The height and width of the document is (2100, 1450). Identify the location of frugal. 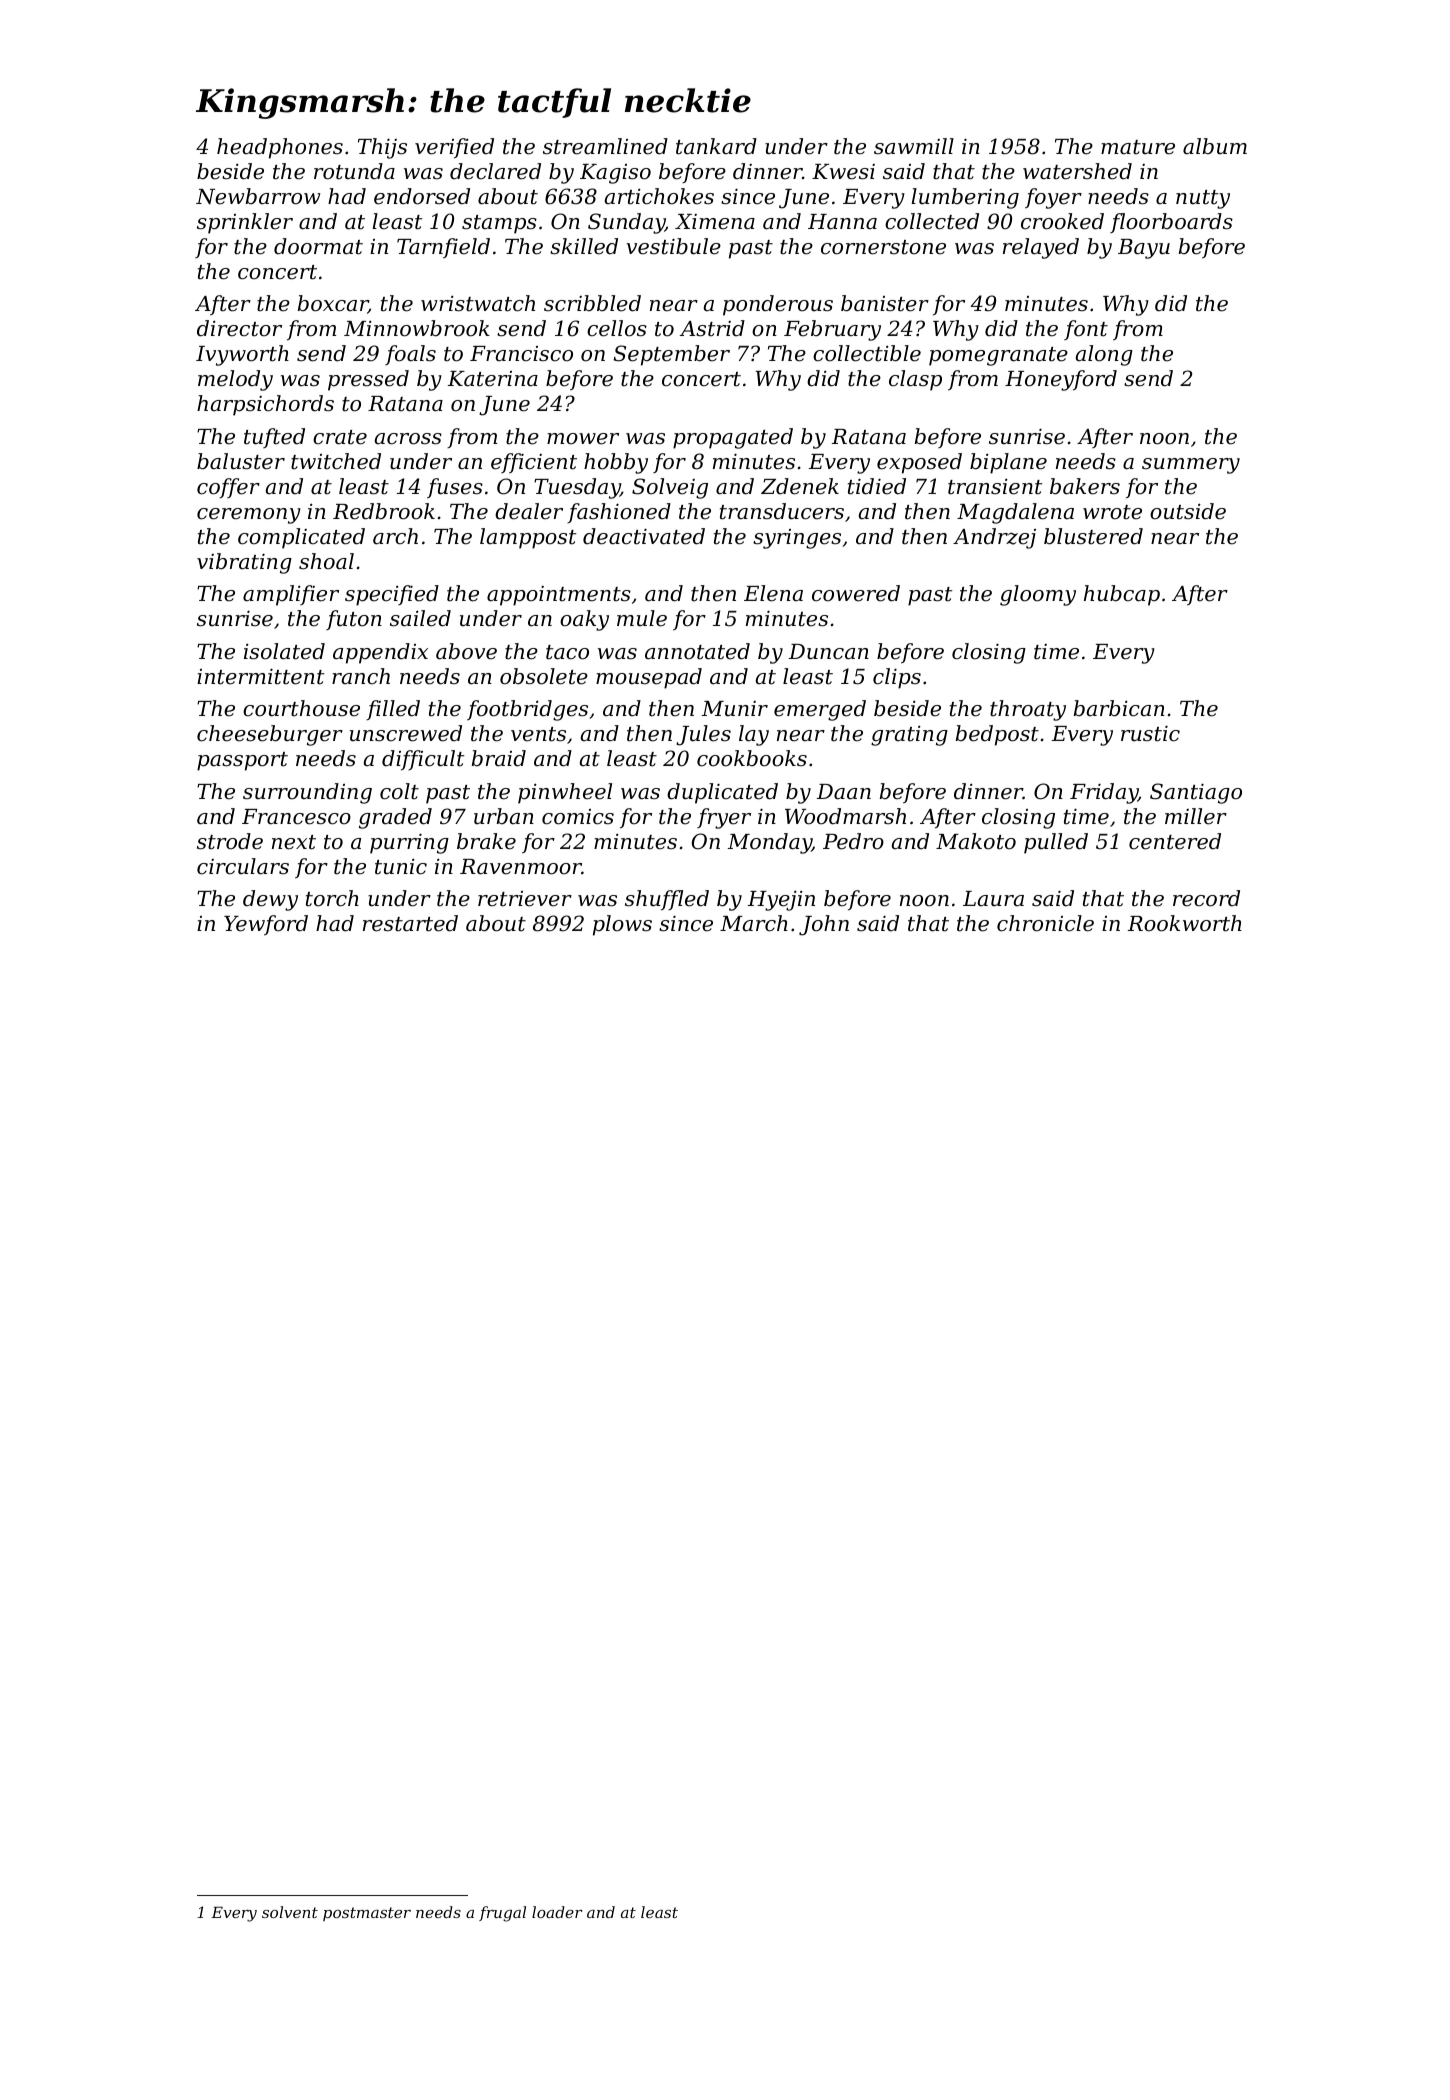
(502, 1914).
